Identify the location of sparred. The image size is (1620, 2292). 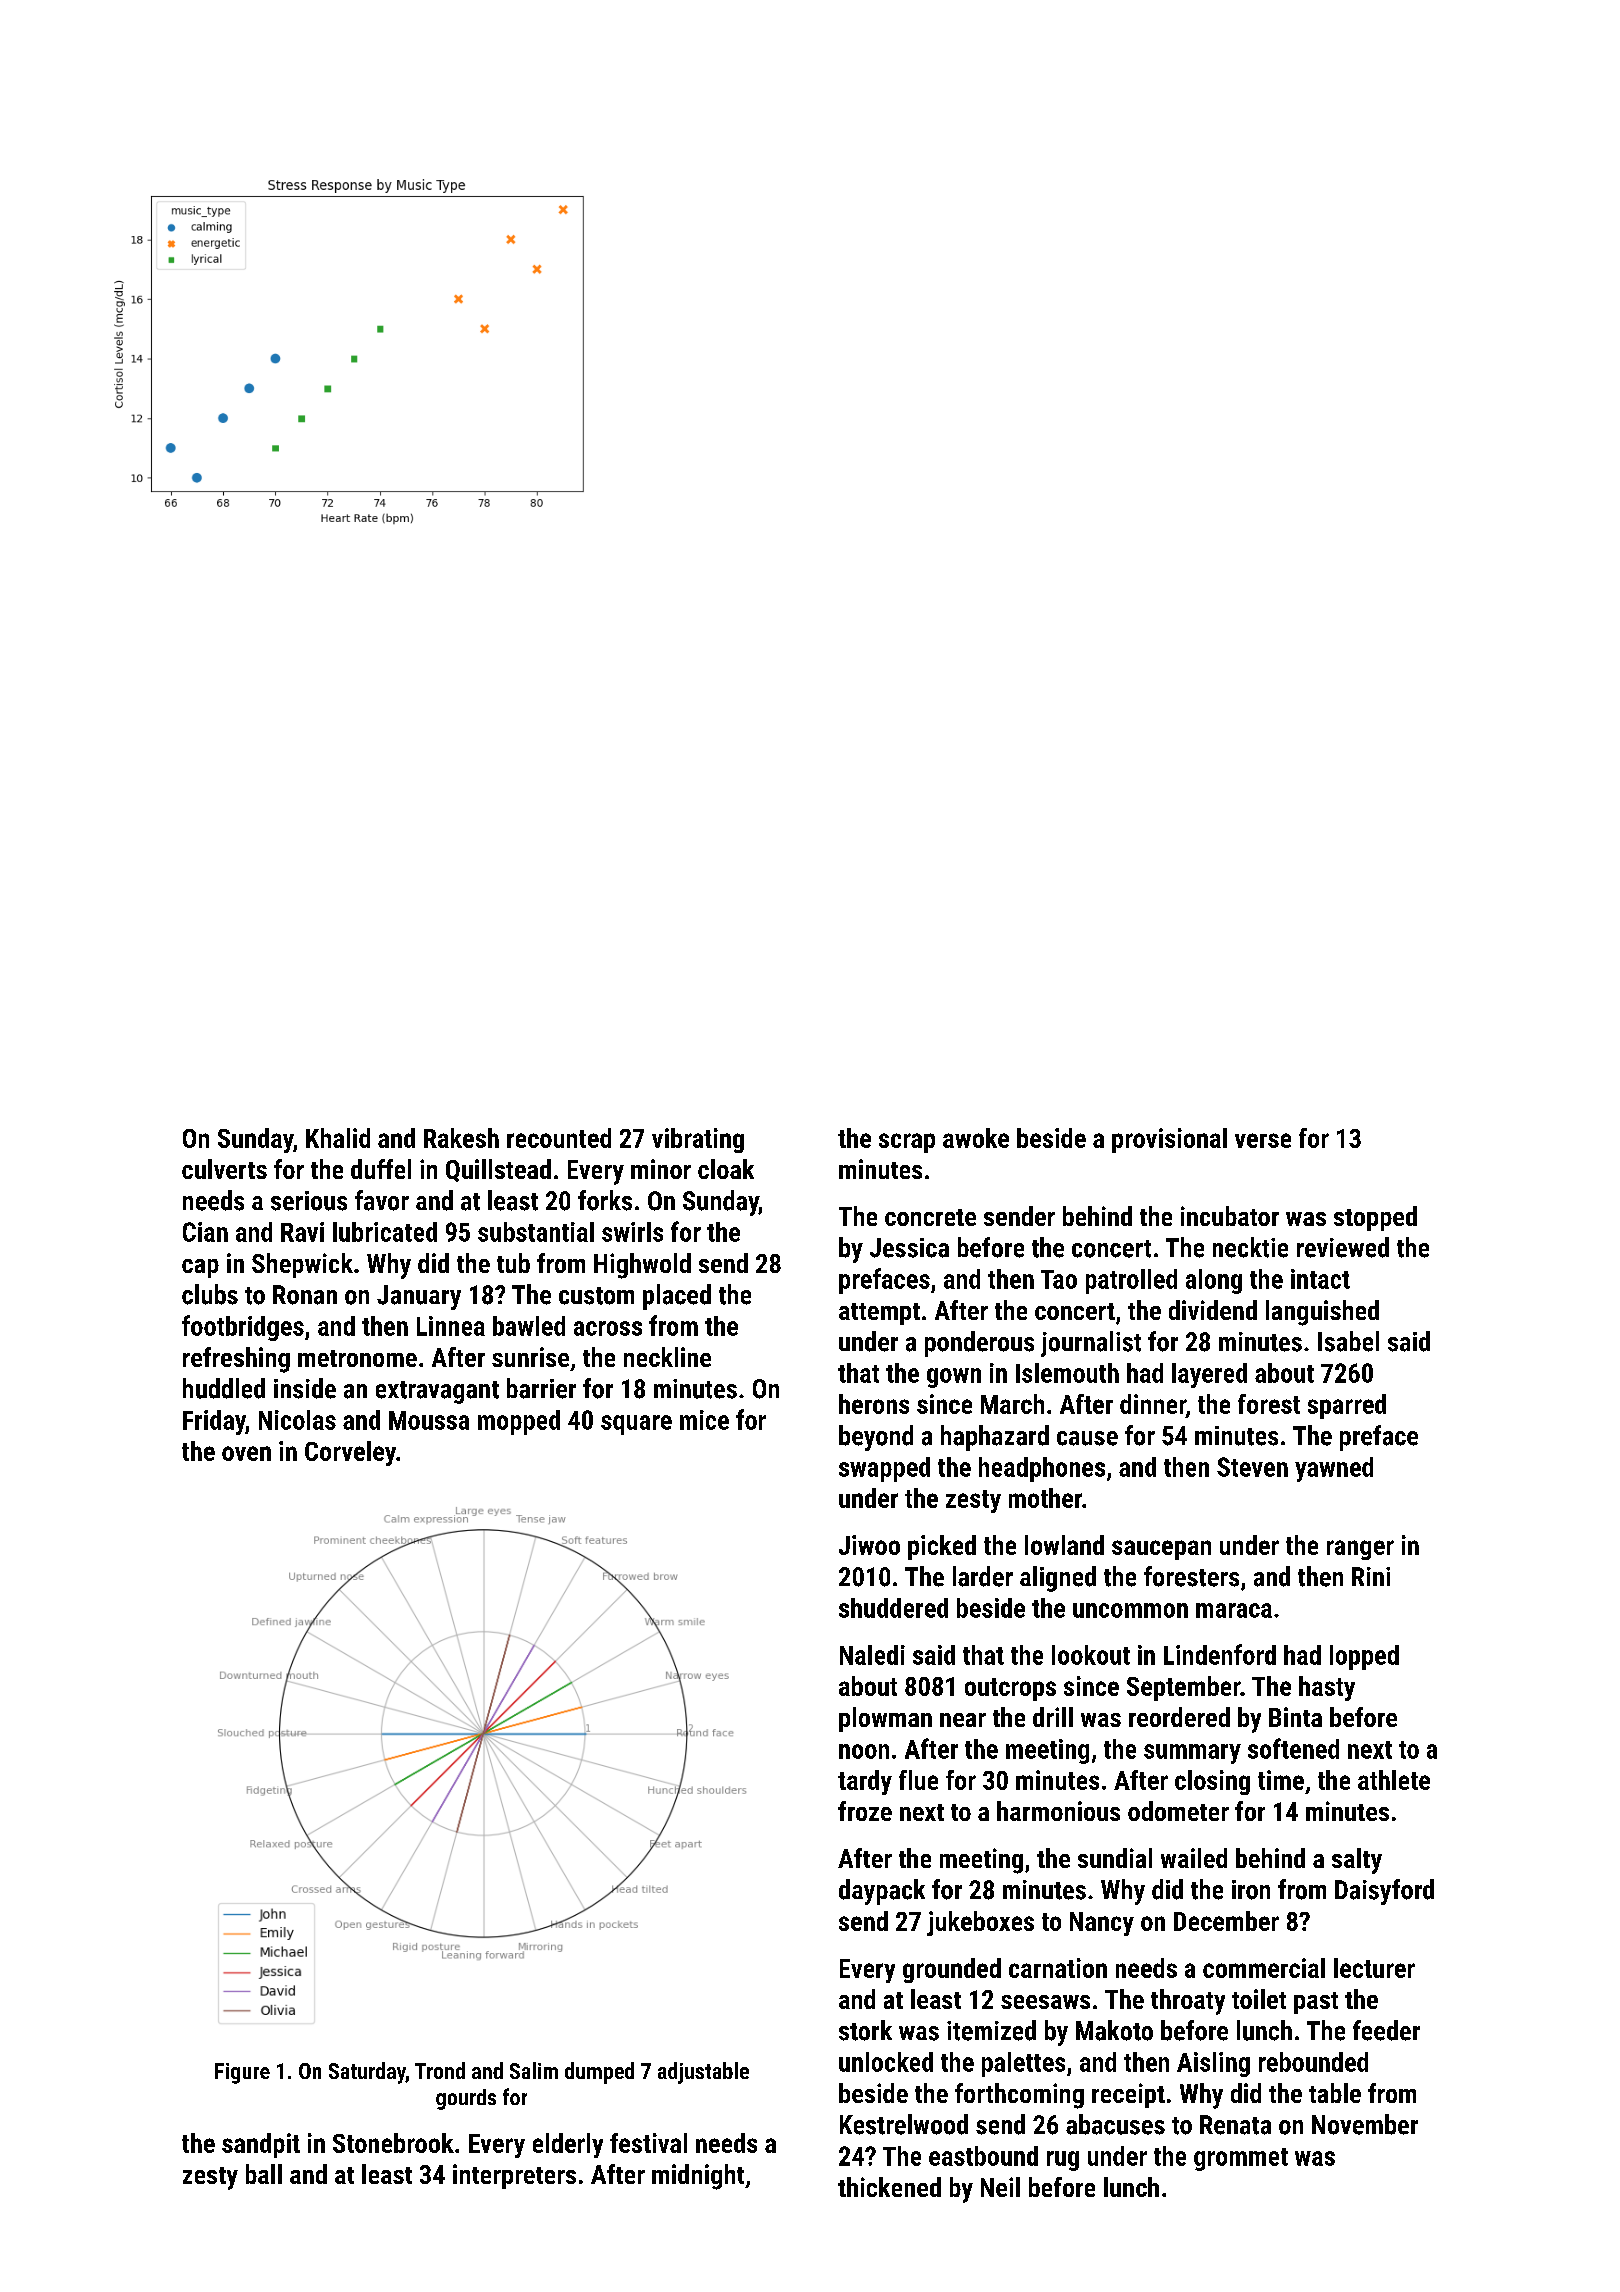
(1347, 1406).
